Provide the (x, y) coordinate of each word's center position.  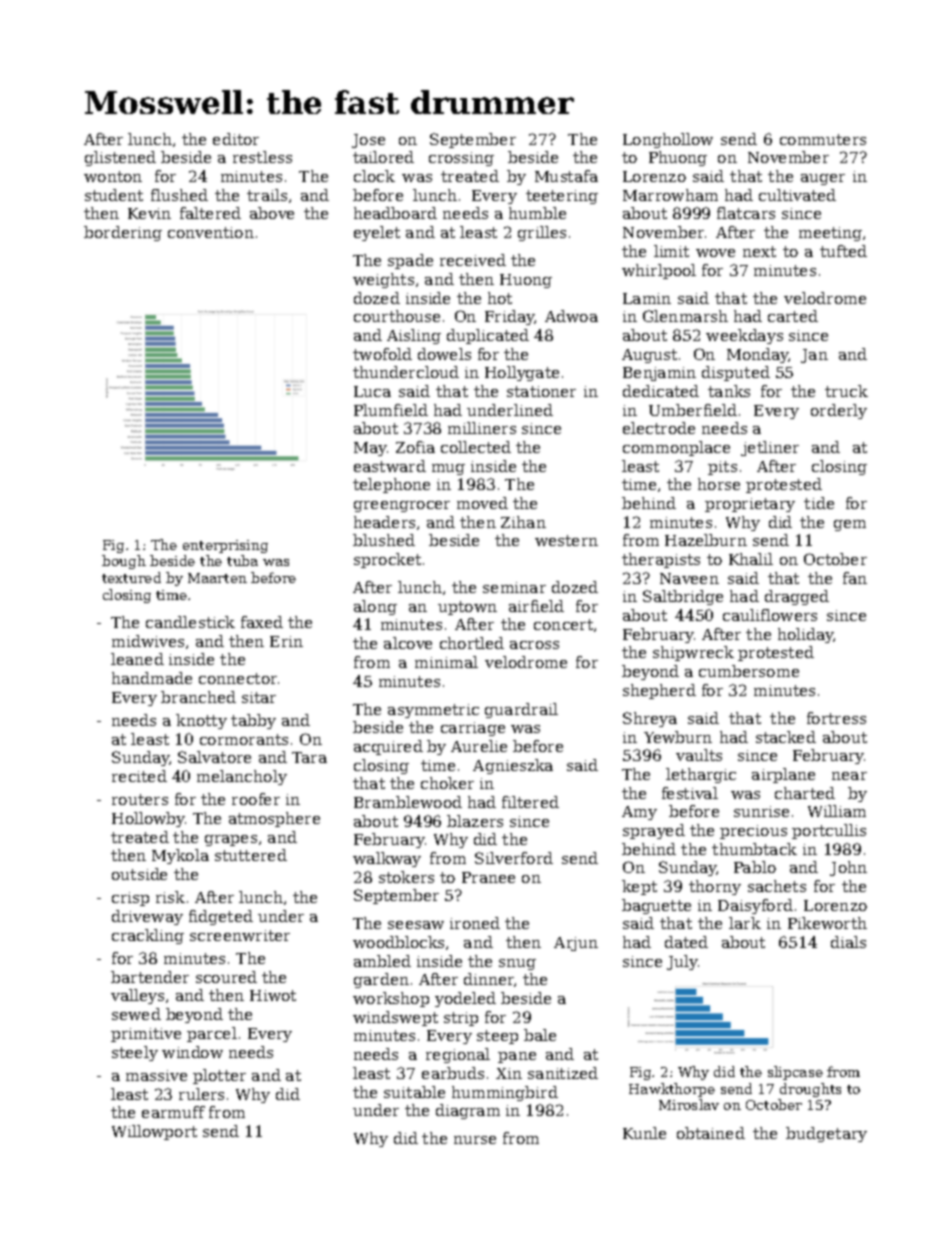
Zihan (523, 522)
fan (855, 578)
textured (131, 577)
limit (671, 251)
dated (686, 942)
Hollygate (522, 373)
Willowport (154, 1132)
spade (410, 261)
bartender (150, 977)
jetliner (770, 448)
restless (262, 157)
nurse (475, 1140)
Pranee (488, 877)
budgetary (826, 1134)
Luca (372, 391)
